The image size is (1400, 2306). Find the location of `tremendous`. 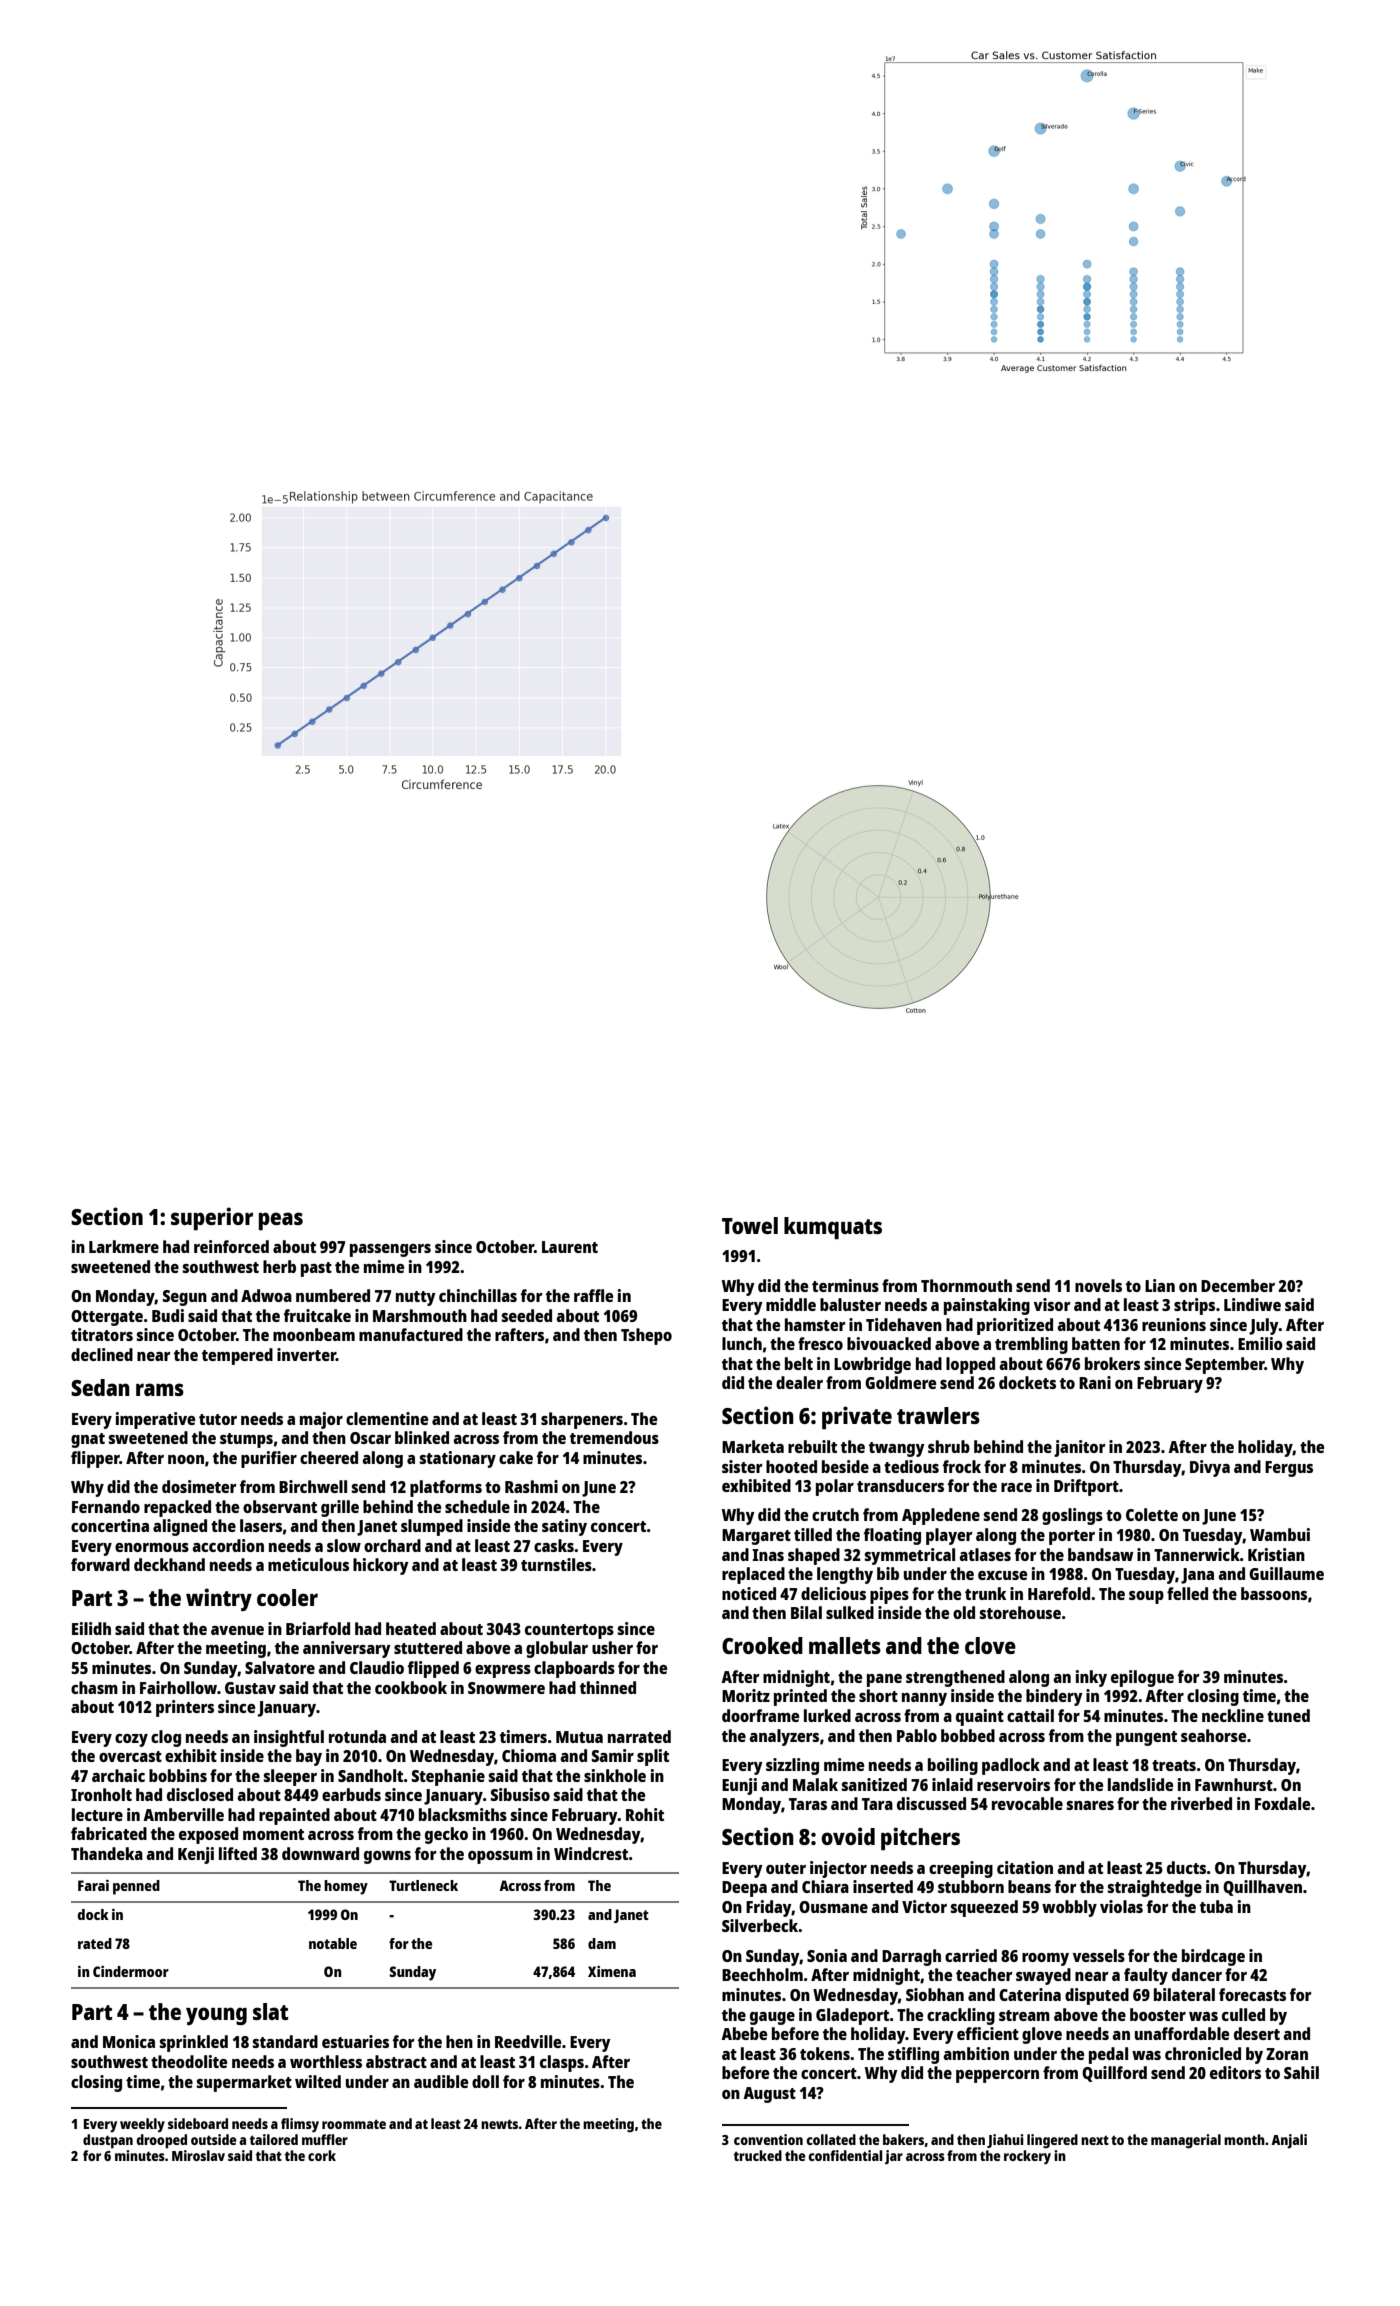

tremendous is located at coordinates (614, 1437).
